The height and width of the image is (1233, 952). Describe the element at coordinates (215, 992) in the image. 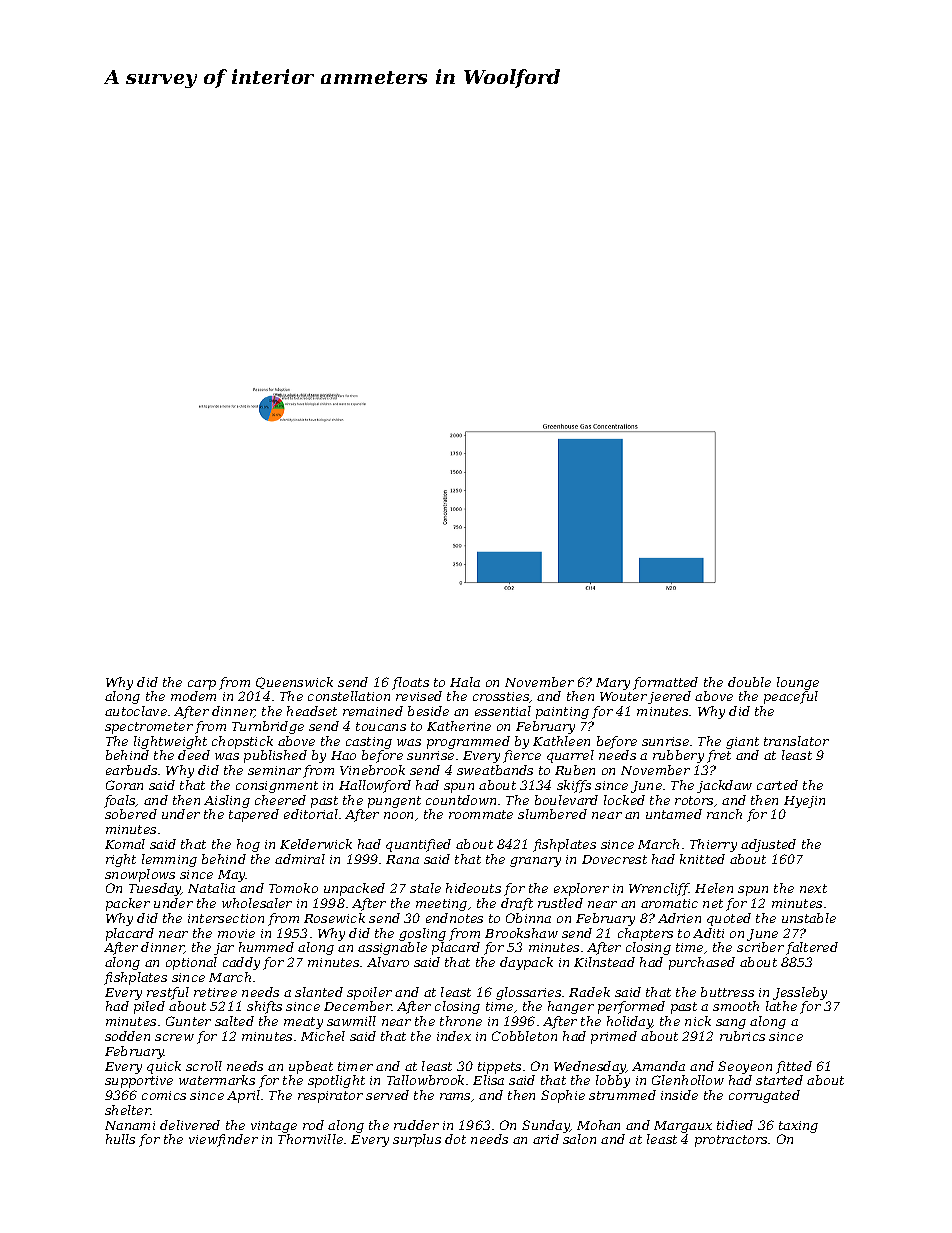

I see `retiree` at that location.
